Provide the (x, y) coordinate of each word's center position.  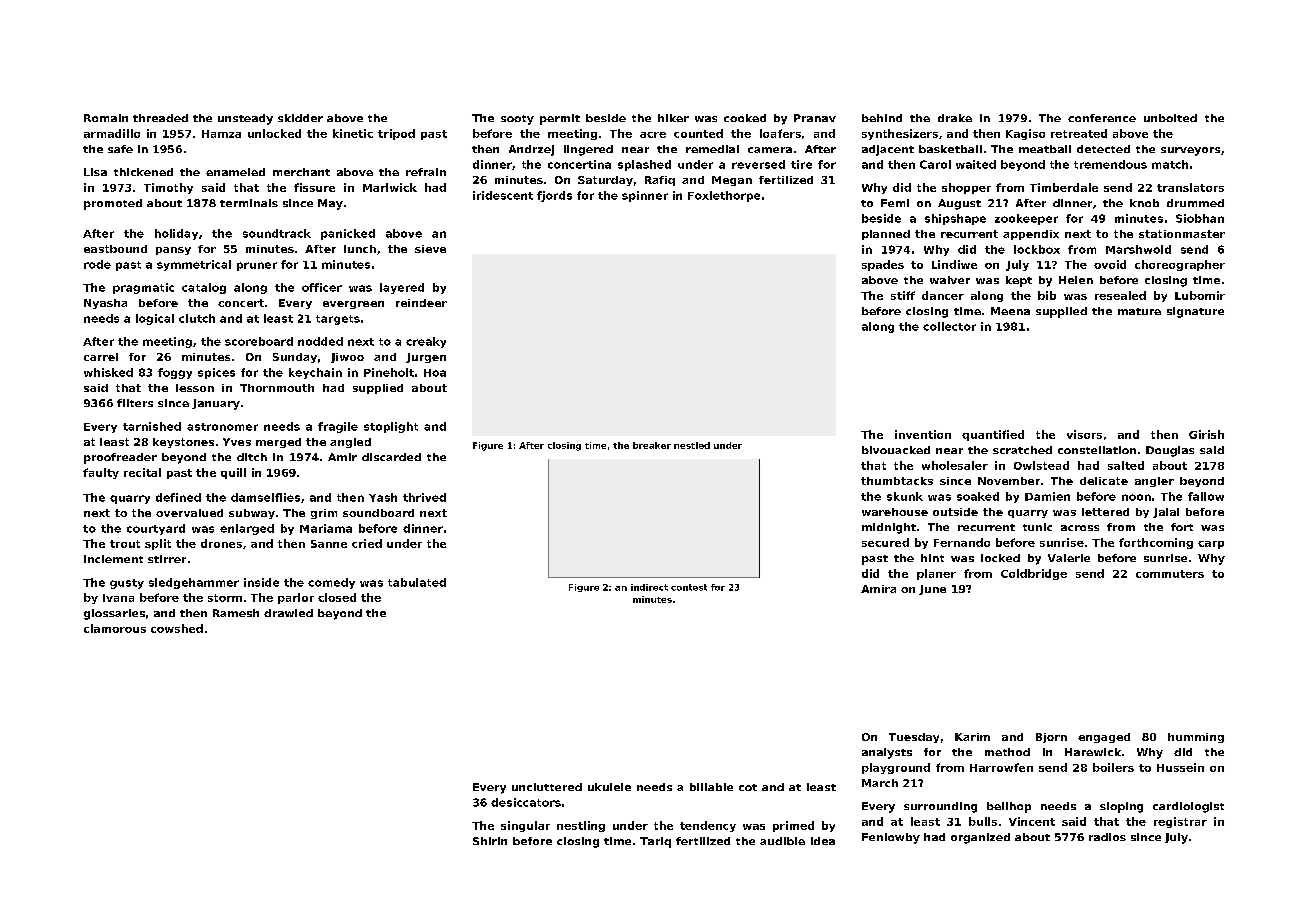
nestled (692, 445)
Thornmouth (277, 388)
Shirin (490, 841)
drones (221, 543)
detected (1103, 149)
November (1009, 481)
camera (770, 150)
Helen (1076, 280)
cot (748, 787)
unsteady (245, 119)
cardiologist (1188, 807)
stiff (903, 295)
